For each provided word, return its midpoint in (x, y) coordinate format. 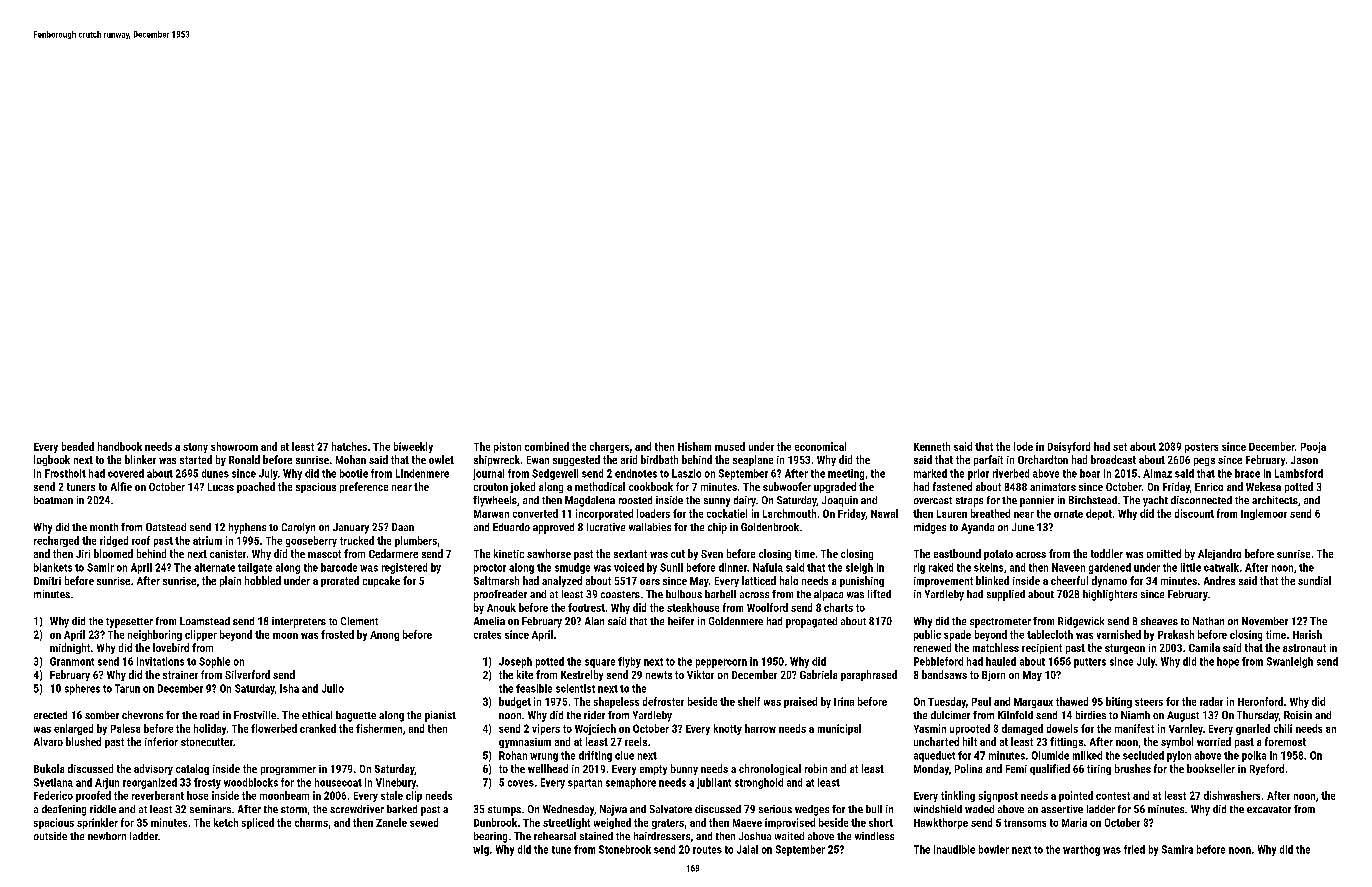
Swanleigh (1290, 662)
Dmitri (47, 581)
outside (50, 836)
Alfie (121, 486)
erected (50, 715)
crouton (491, 487)
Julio (333, 688)
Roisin (1298, 715)
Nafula (768, 567)
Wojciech (595, 729)
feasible (534, 688)
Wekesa (1263, 486)
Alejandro (1219, 554)
